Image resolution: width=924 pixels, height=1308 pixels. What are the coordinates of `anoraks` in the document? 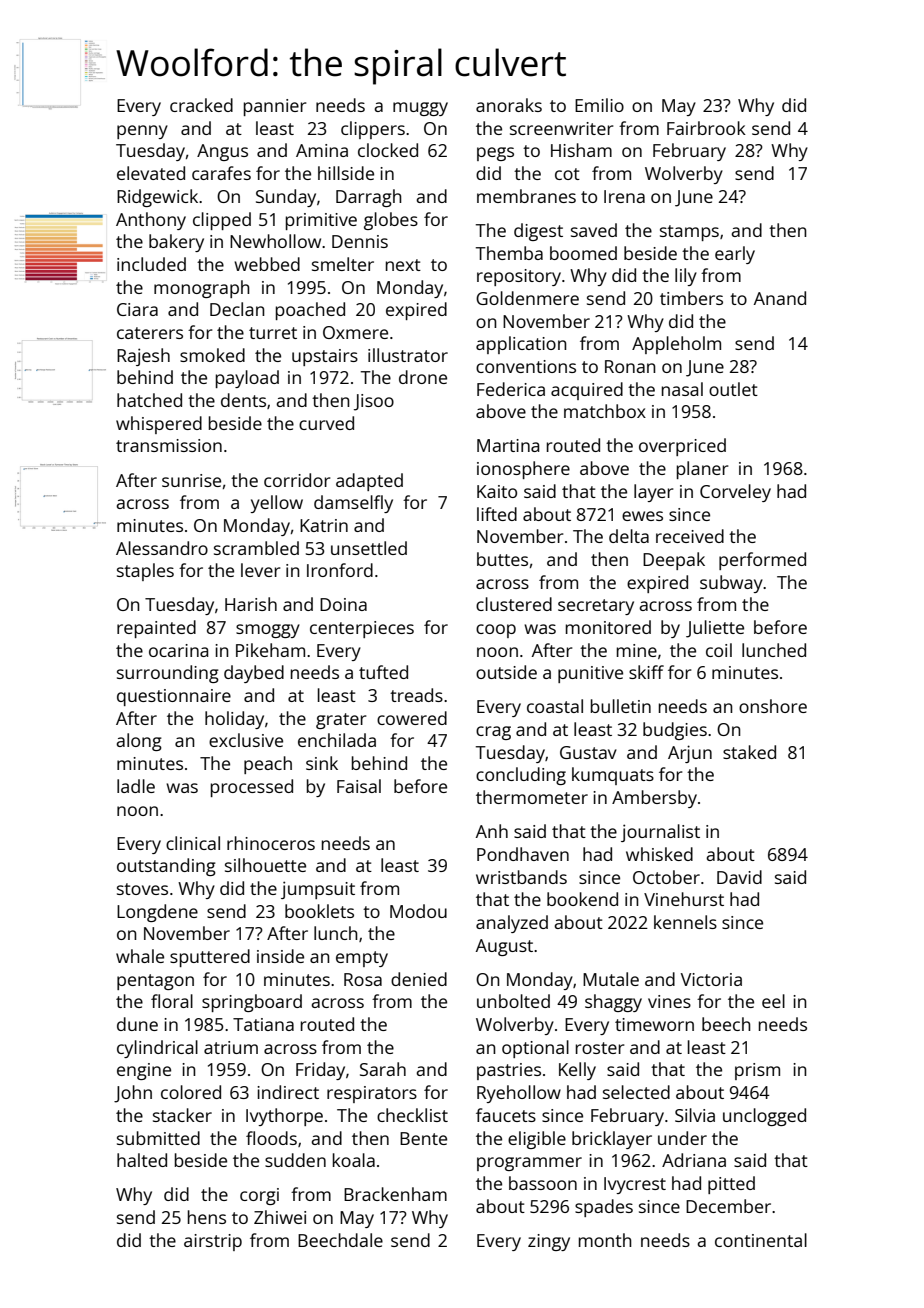 It's located at (509, 105).
